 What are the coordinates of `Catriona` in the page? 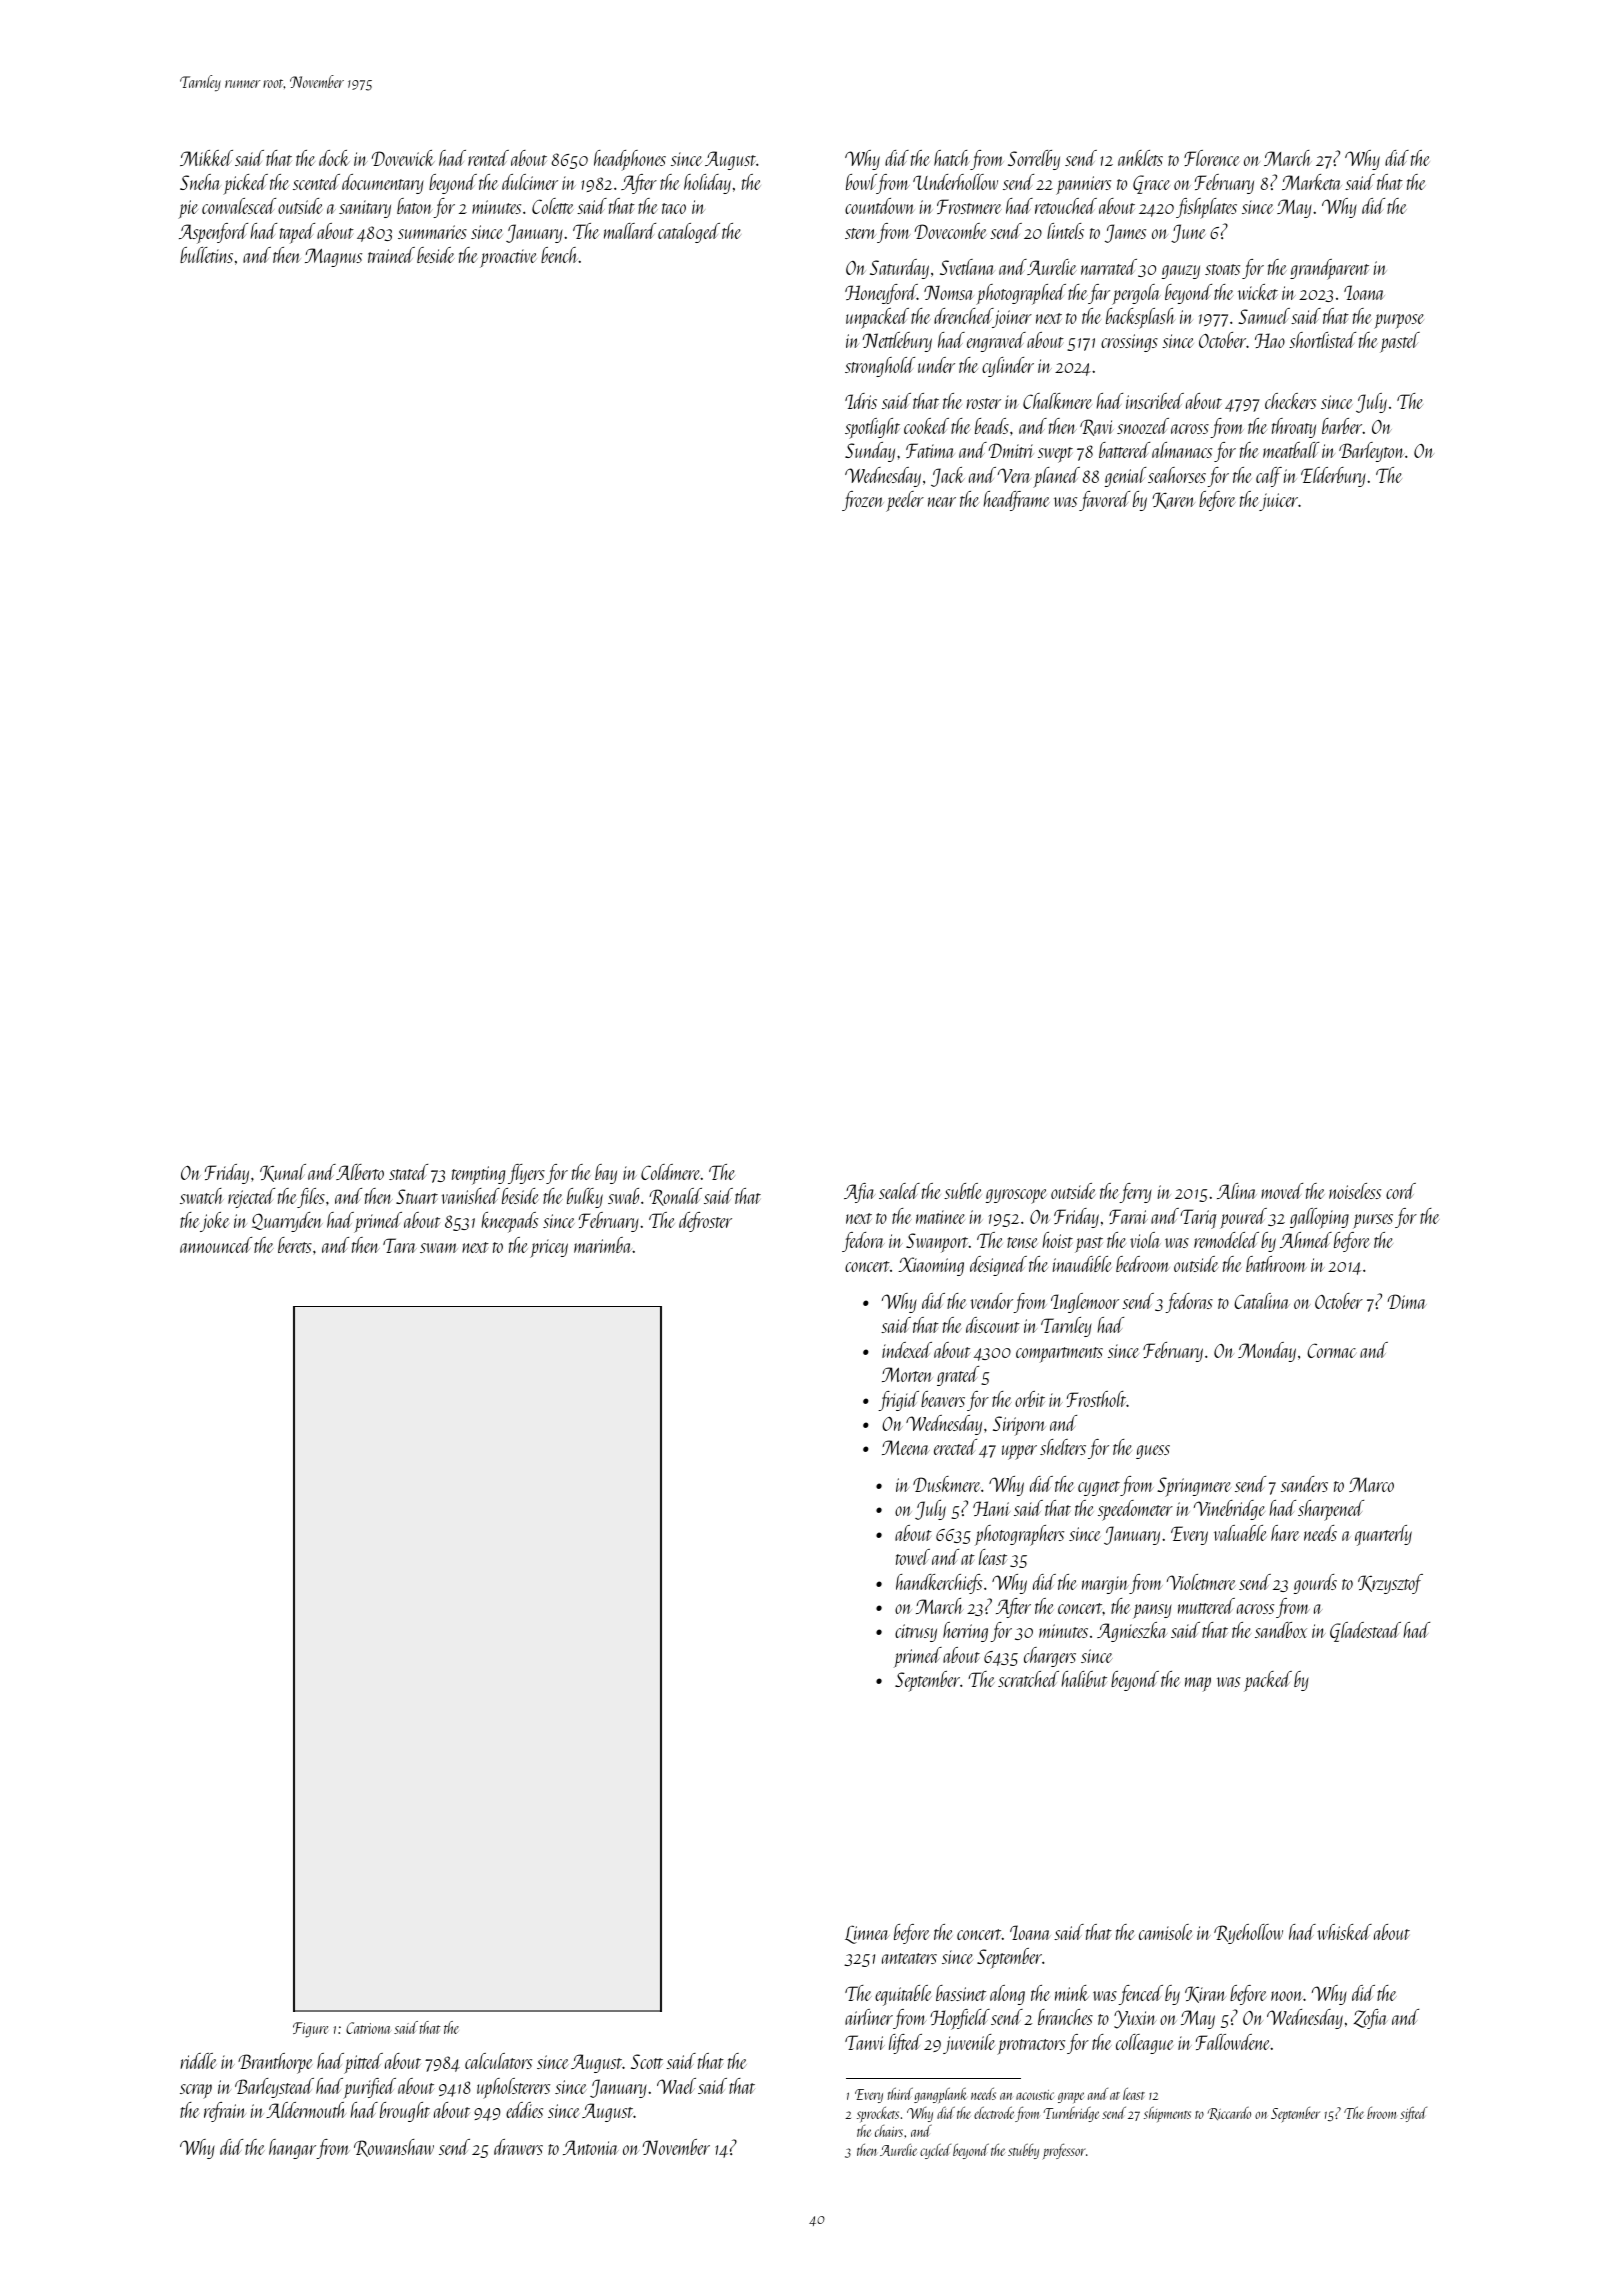 It's located at (368, 2028).
